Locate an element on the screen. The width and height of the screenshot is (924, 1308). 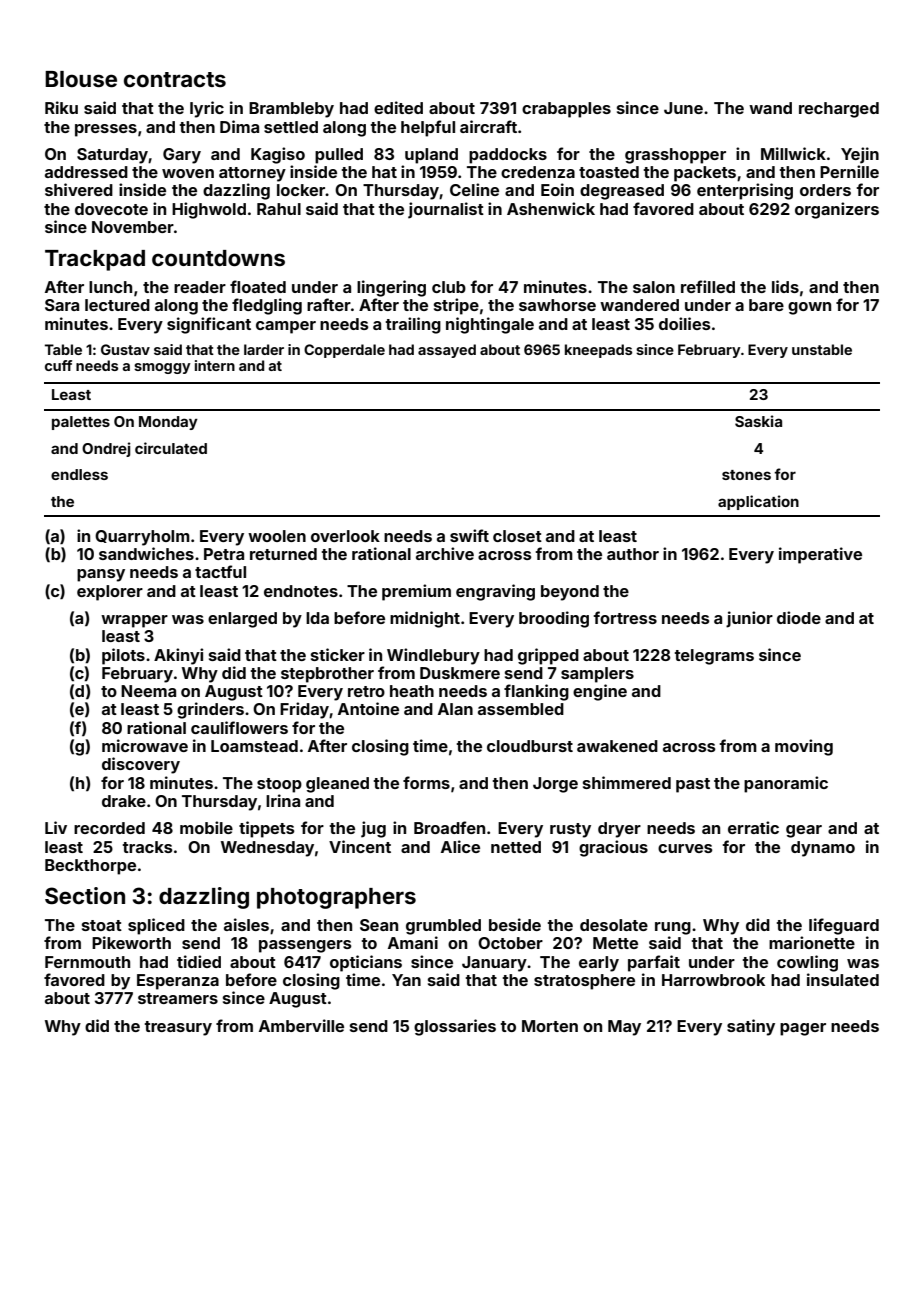
opticians is located at coordinates (366, 963).
